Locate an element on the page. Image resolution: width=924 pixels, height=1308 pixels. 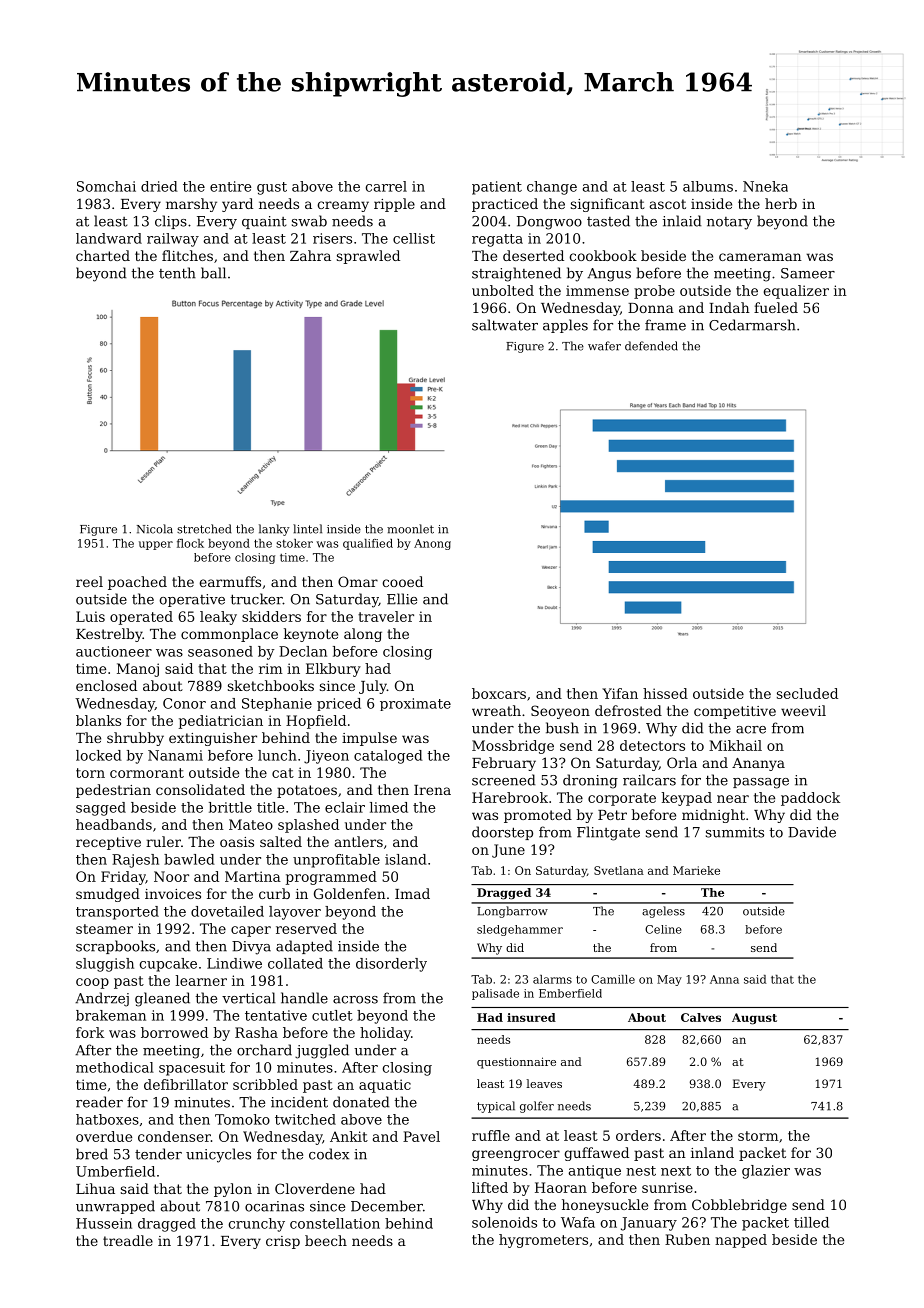
eclair is located at coordinates (345, 807).
